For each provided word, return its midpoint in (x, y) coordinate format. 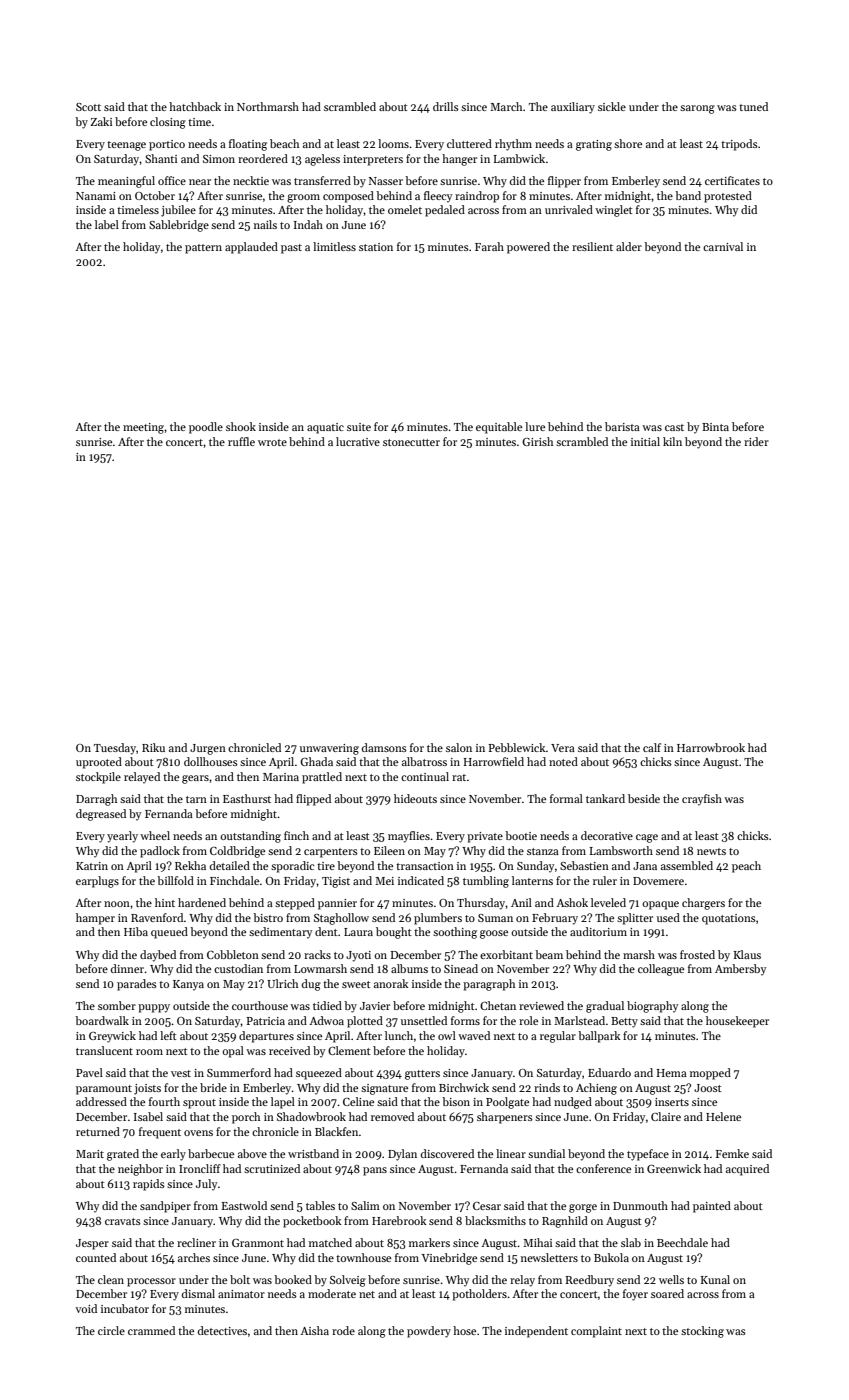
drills (446, 106)
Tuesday (115, 749)
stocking (702, 1332)
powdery (429, 1332)
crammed (151, 1330)
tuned (753, 106)
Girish (537, 441)
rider (756, 441)
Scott (88, 107)
